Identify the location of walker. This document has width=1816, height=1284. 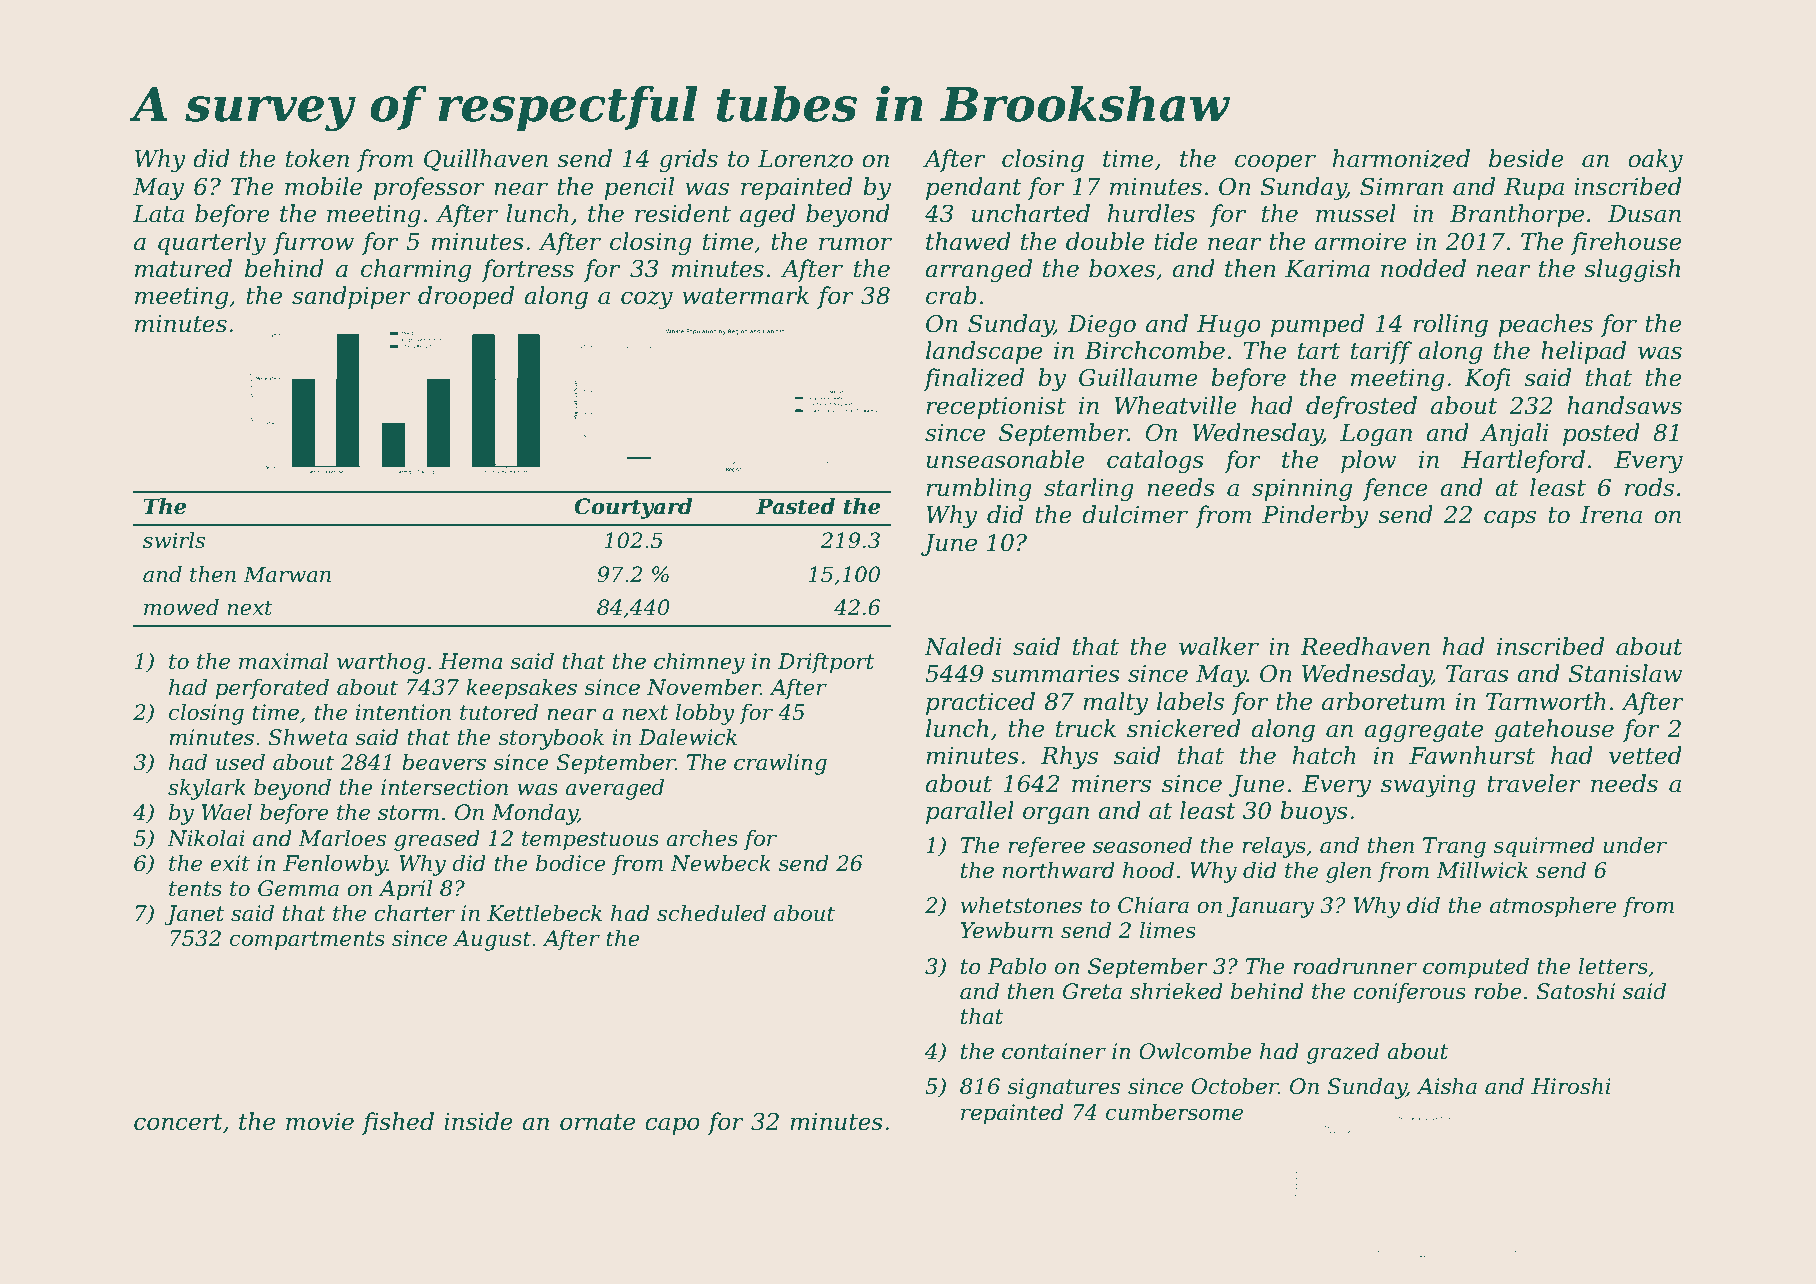
(1219, 646).
